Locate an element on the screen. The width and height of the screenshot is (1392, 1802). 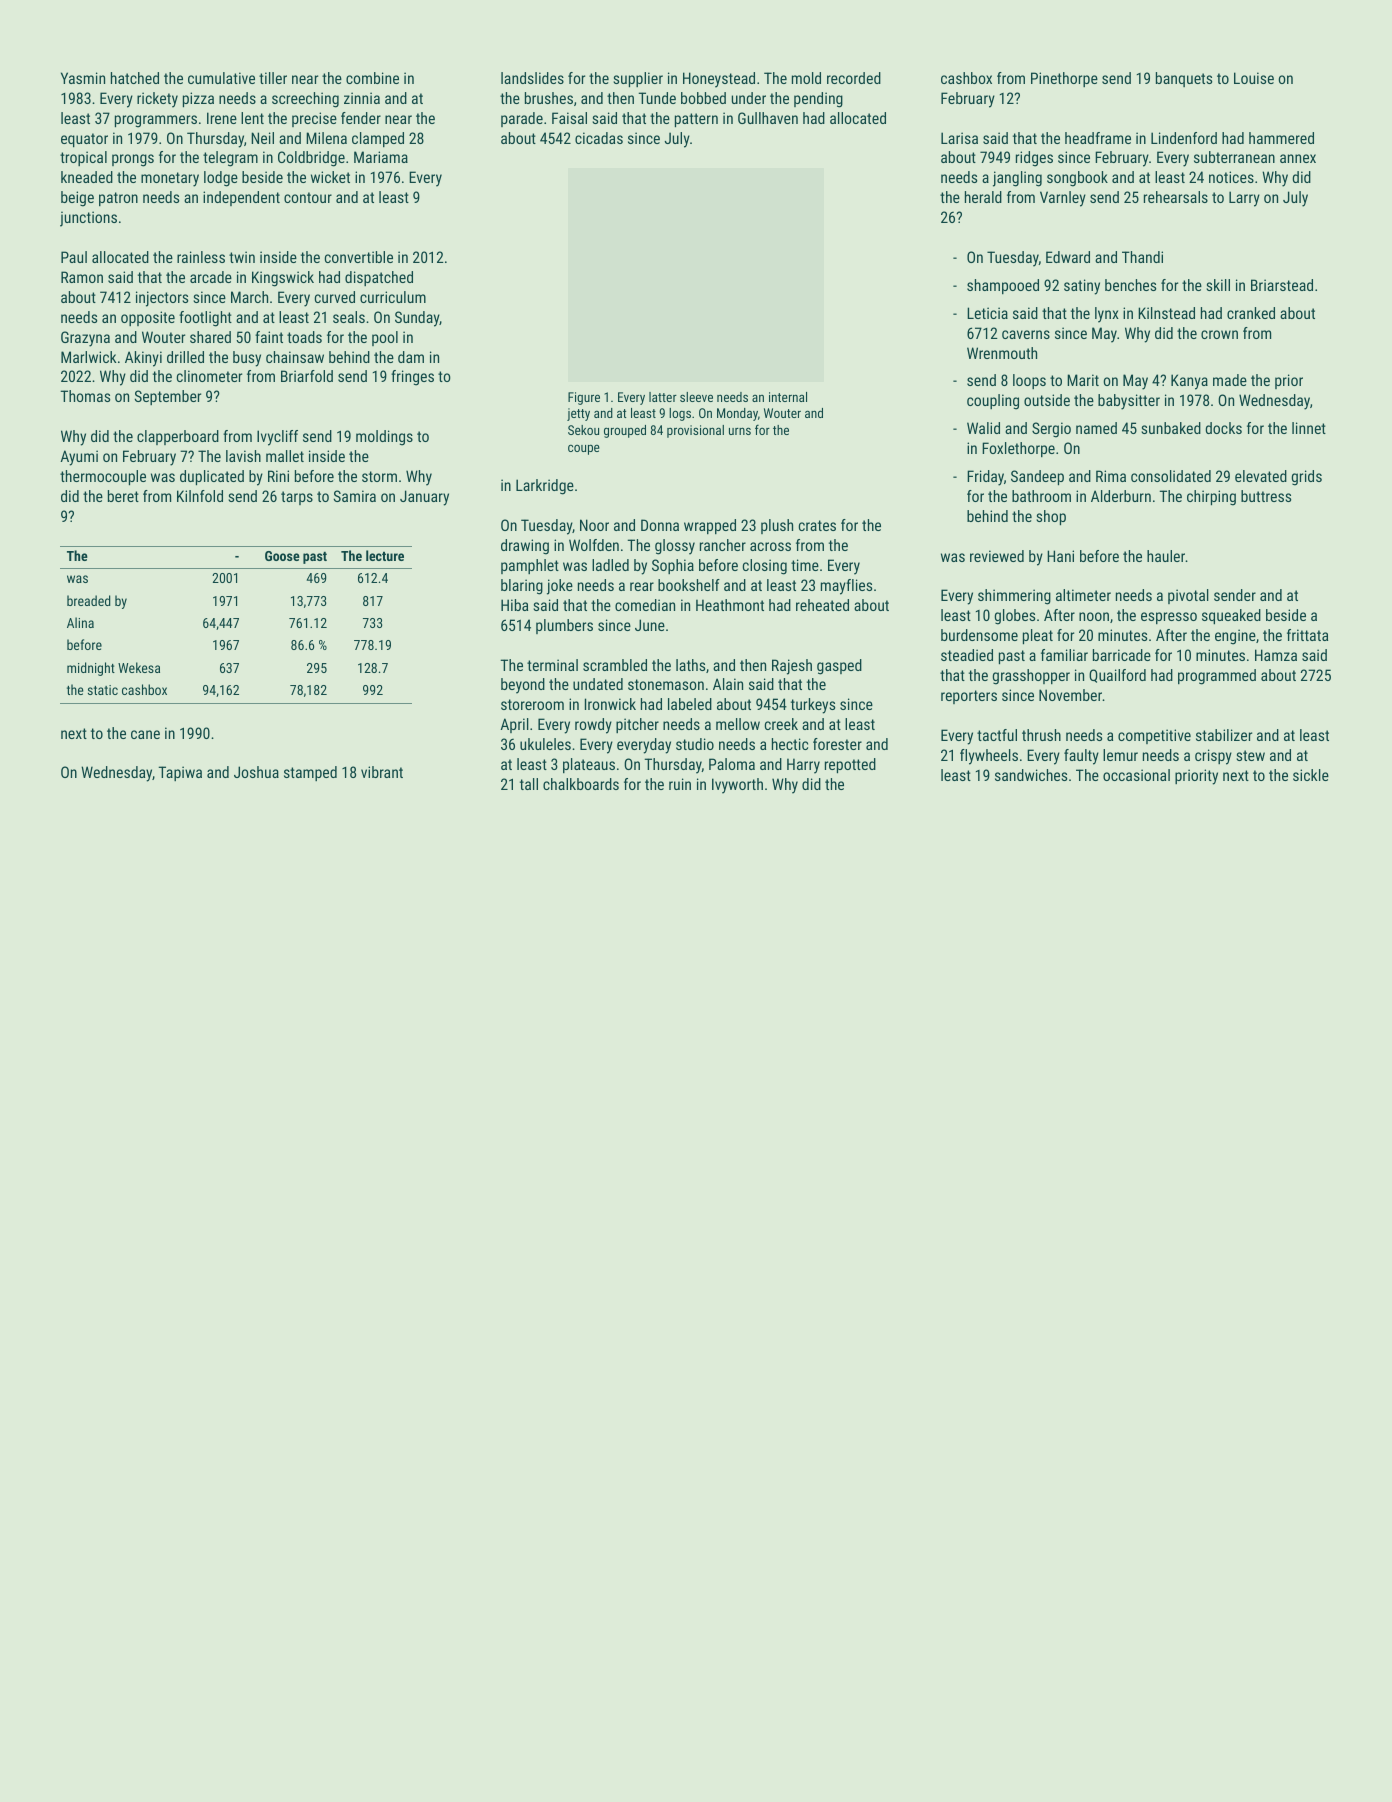
babysitter is located at coordinates (1129, 402).
